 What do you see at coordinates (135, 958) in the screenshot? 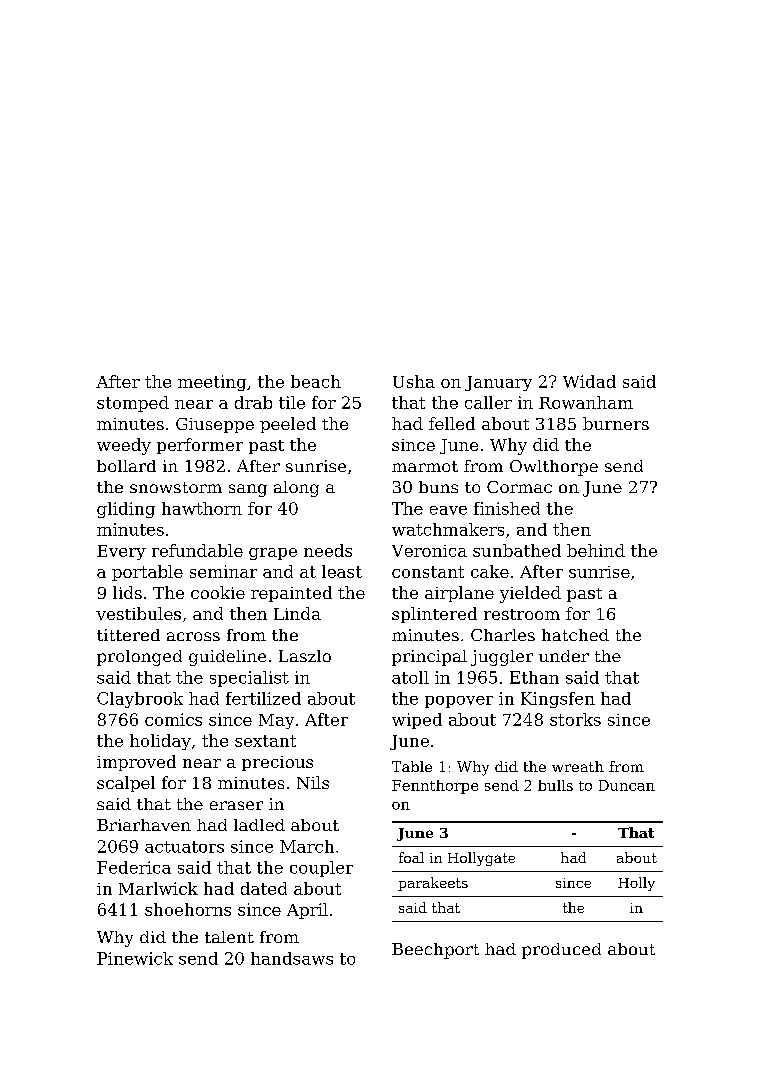
I see `Pinewick` at bounding box center [135, 958].
